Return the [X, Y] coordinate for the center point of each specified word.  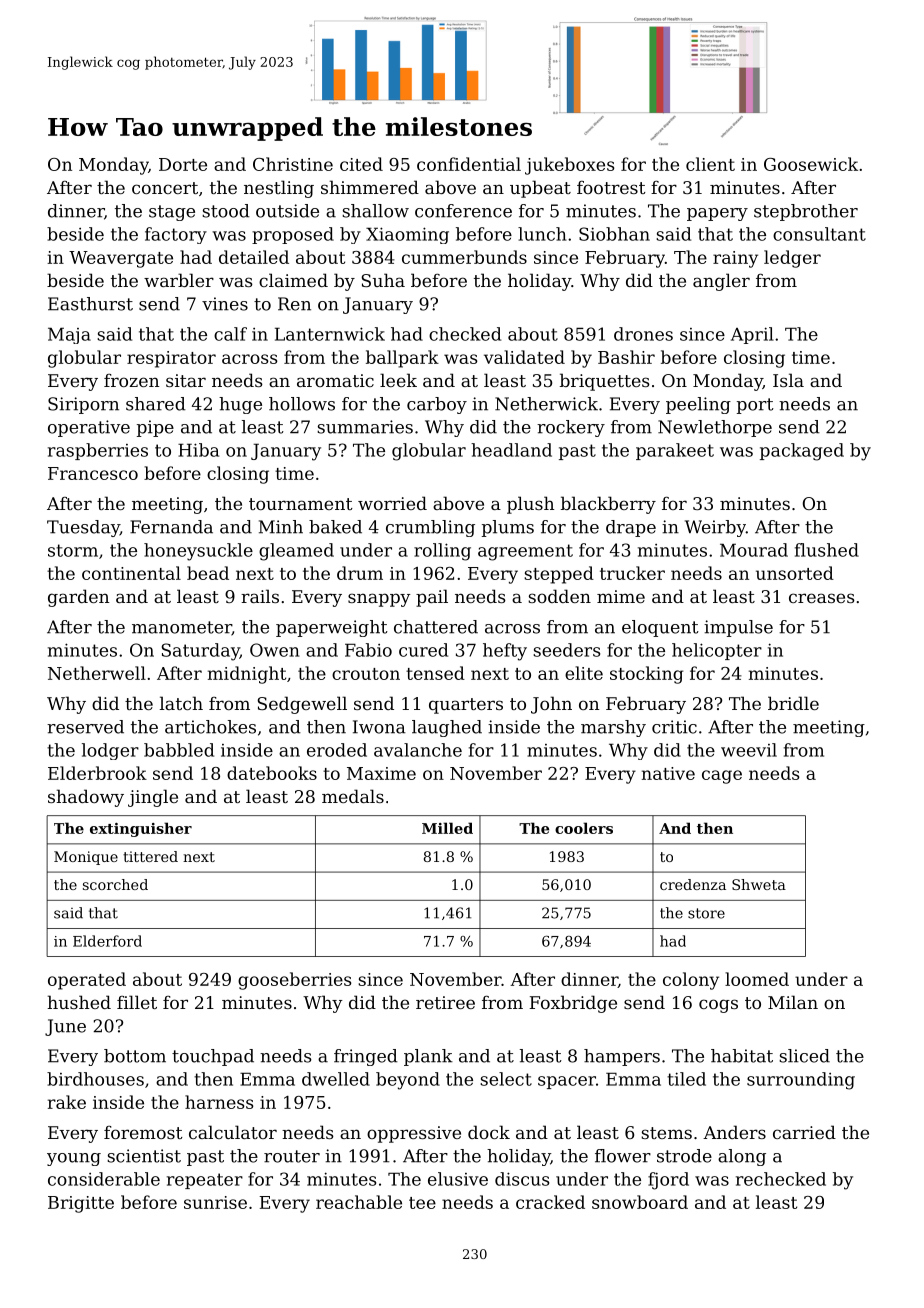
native [668, 773]
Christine [293, 164]
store [706, 913]
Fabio [368, 650]
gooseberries [294, 981]
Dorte [183, 164]
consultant [819, 234]
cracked [550, 1202]
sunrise [215, 1202]
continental [131, 573]
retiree [445, 1002]
